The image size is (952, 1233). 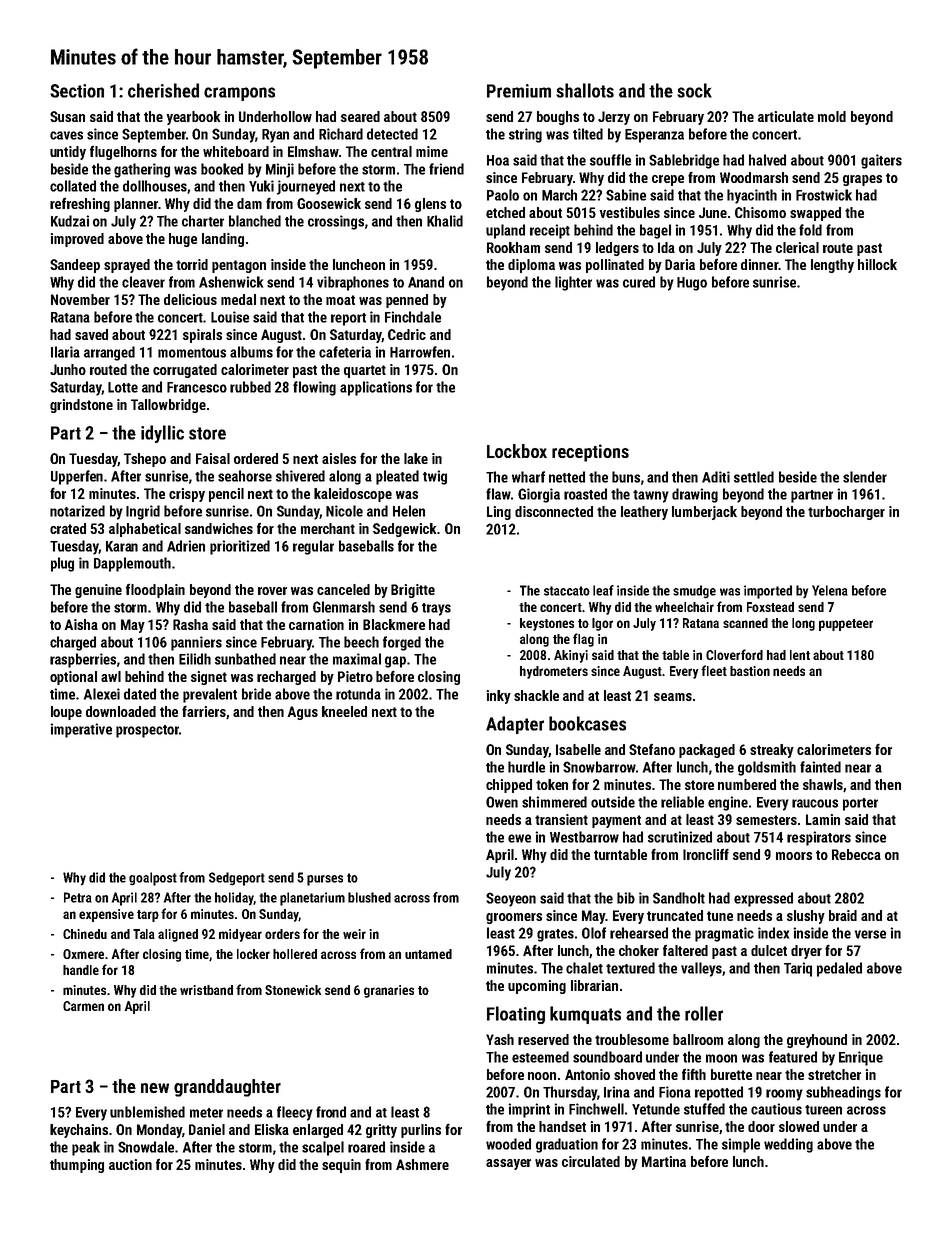 What do you see at coordinates (389, 991) in the screenshot?
I see `granaries` at bounding box center [389, 991].
